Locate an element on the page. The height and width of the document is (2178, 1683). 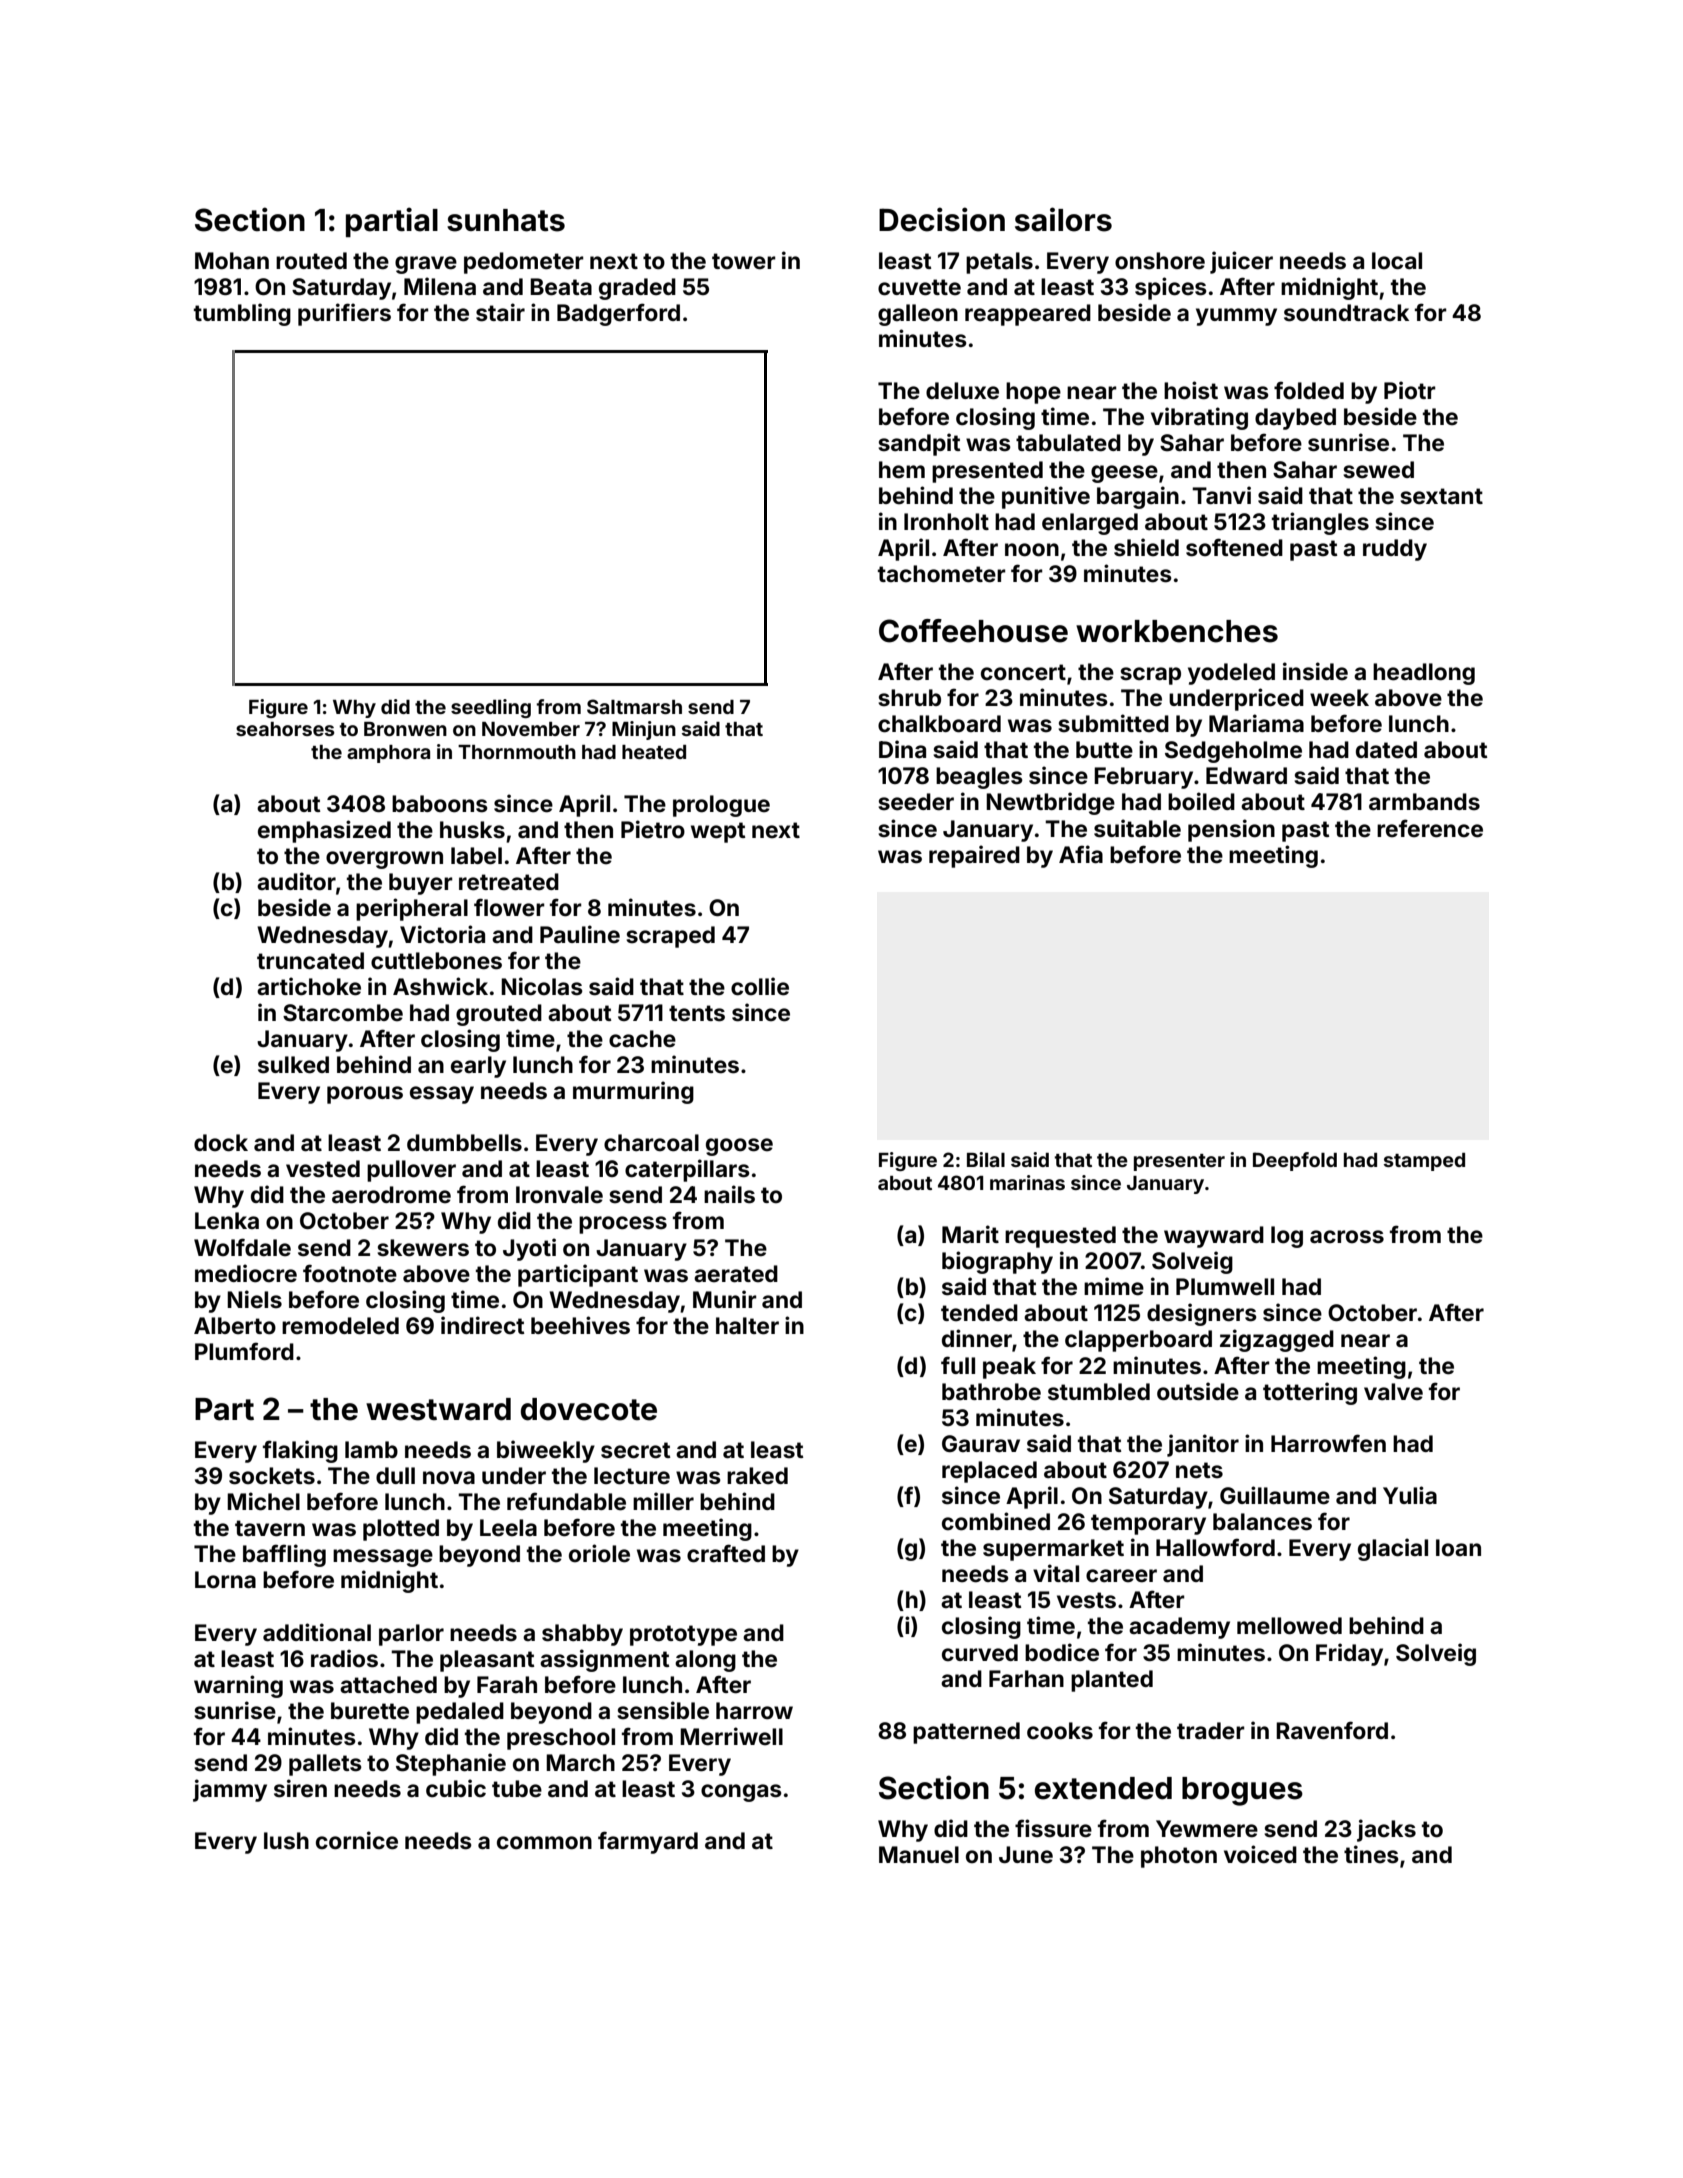
goose is located at coordinates (739, 1147).
